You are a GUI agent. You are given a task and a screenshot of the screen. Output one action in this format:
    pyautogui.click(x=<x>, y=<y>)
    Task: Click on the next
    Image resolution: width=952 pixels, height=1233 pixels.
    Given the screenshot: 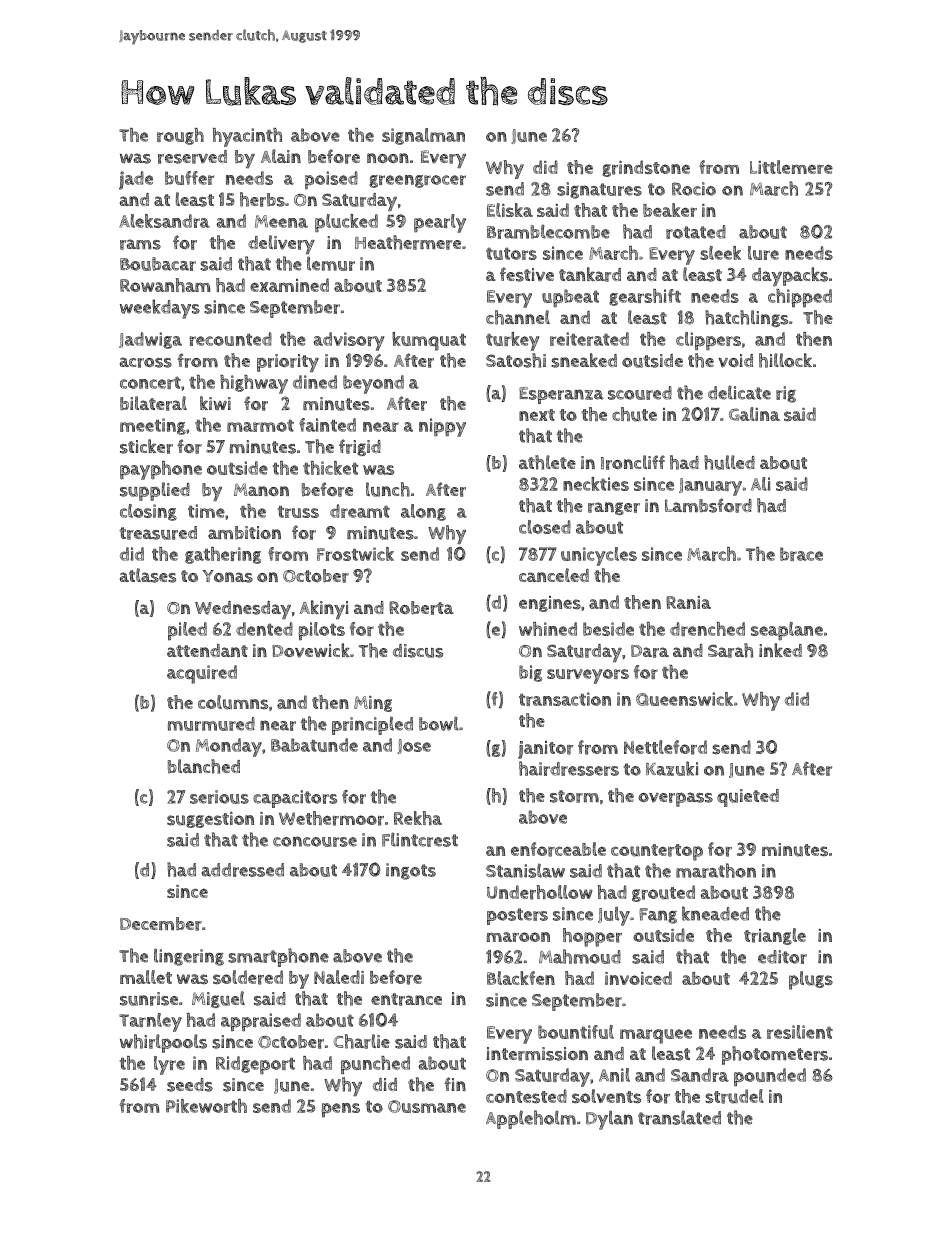 What is the action you would take?
    pyautogui.click(x=537, y=415)
